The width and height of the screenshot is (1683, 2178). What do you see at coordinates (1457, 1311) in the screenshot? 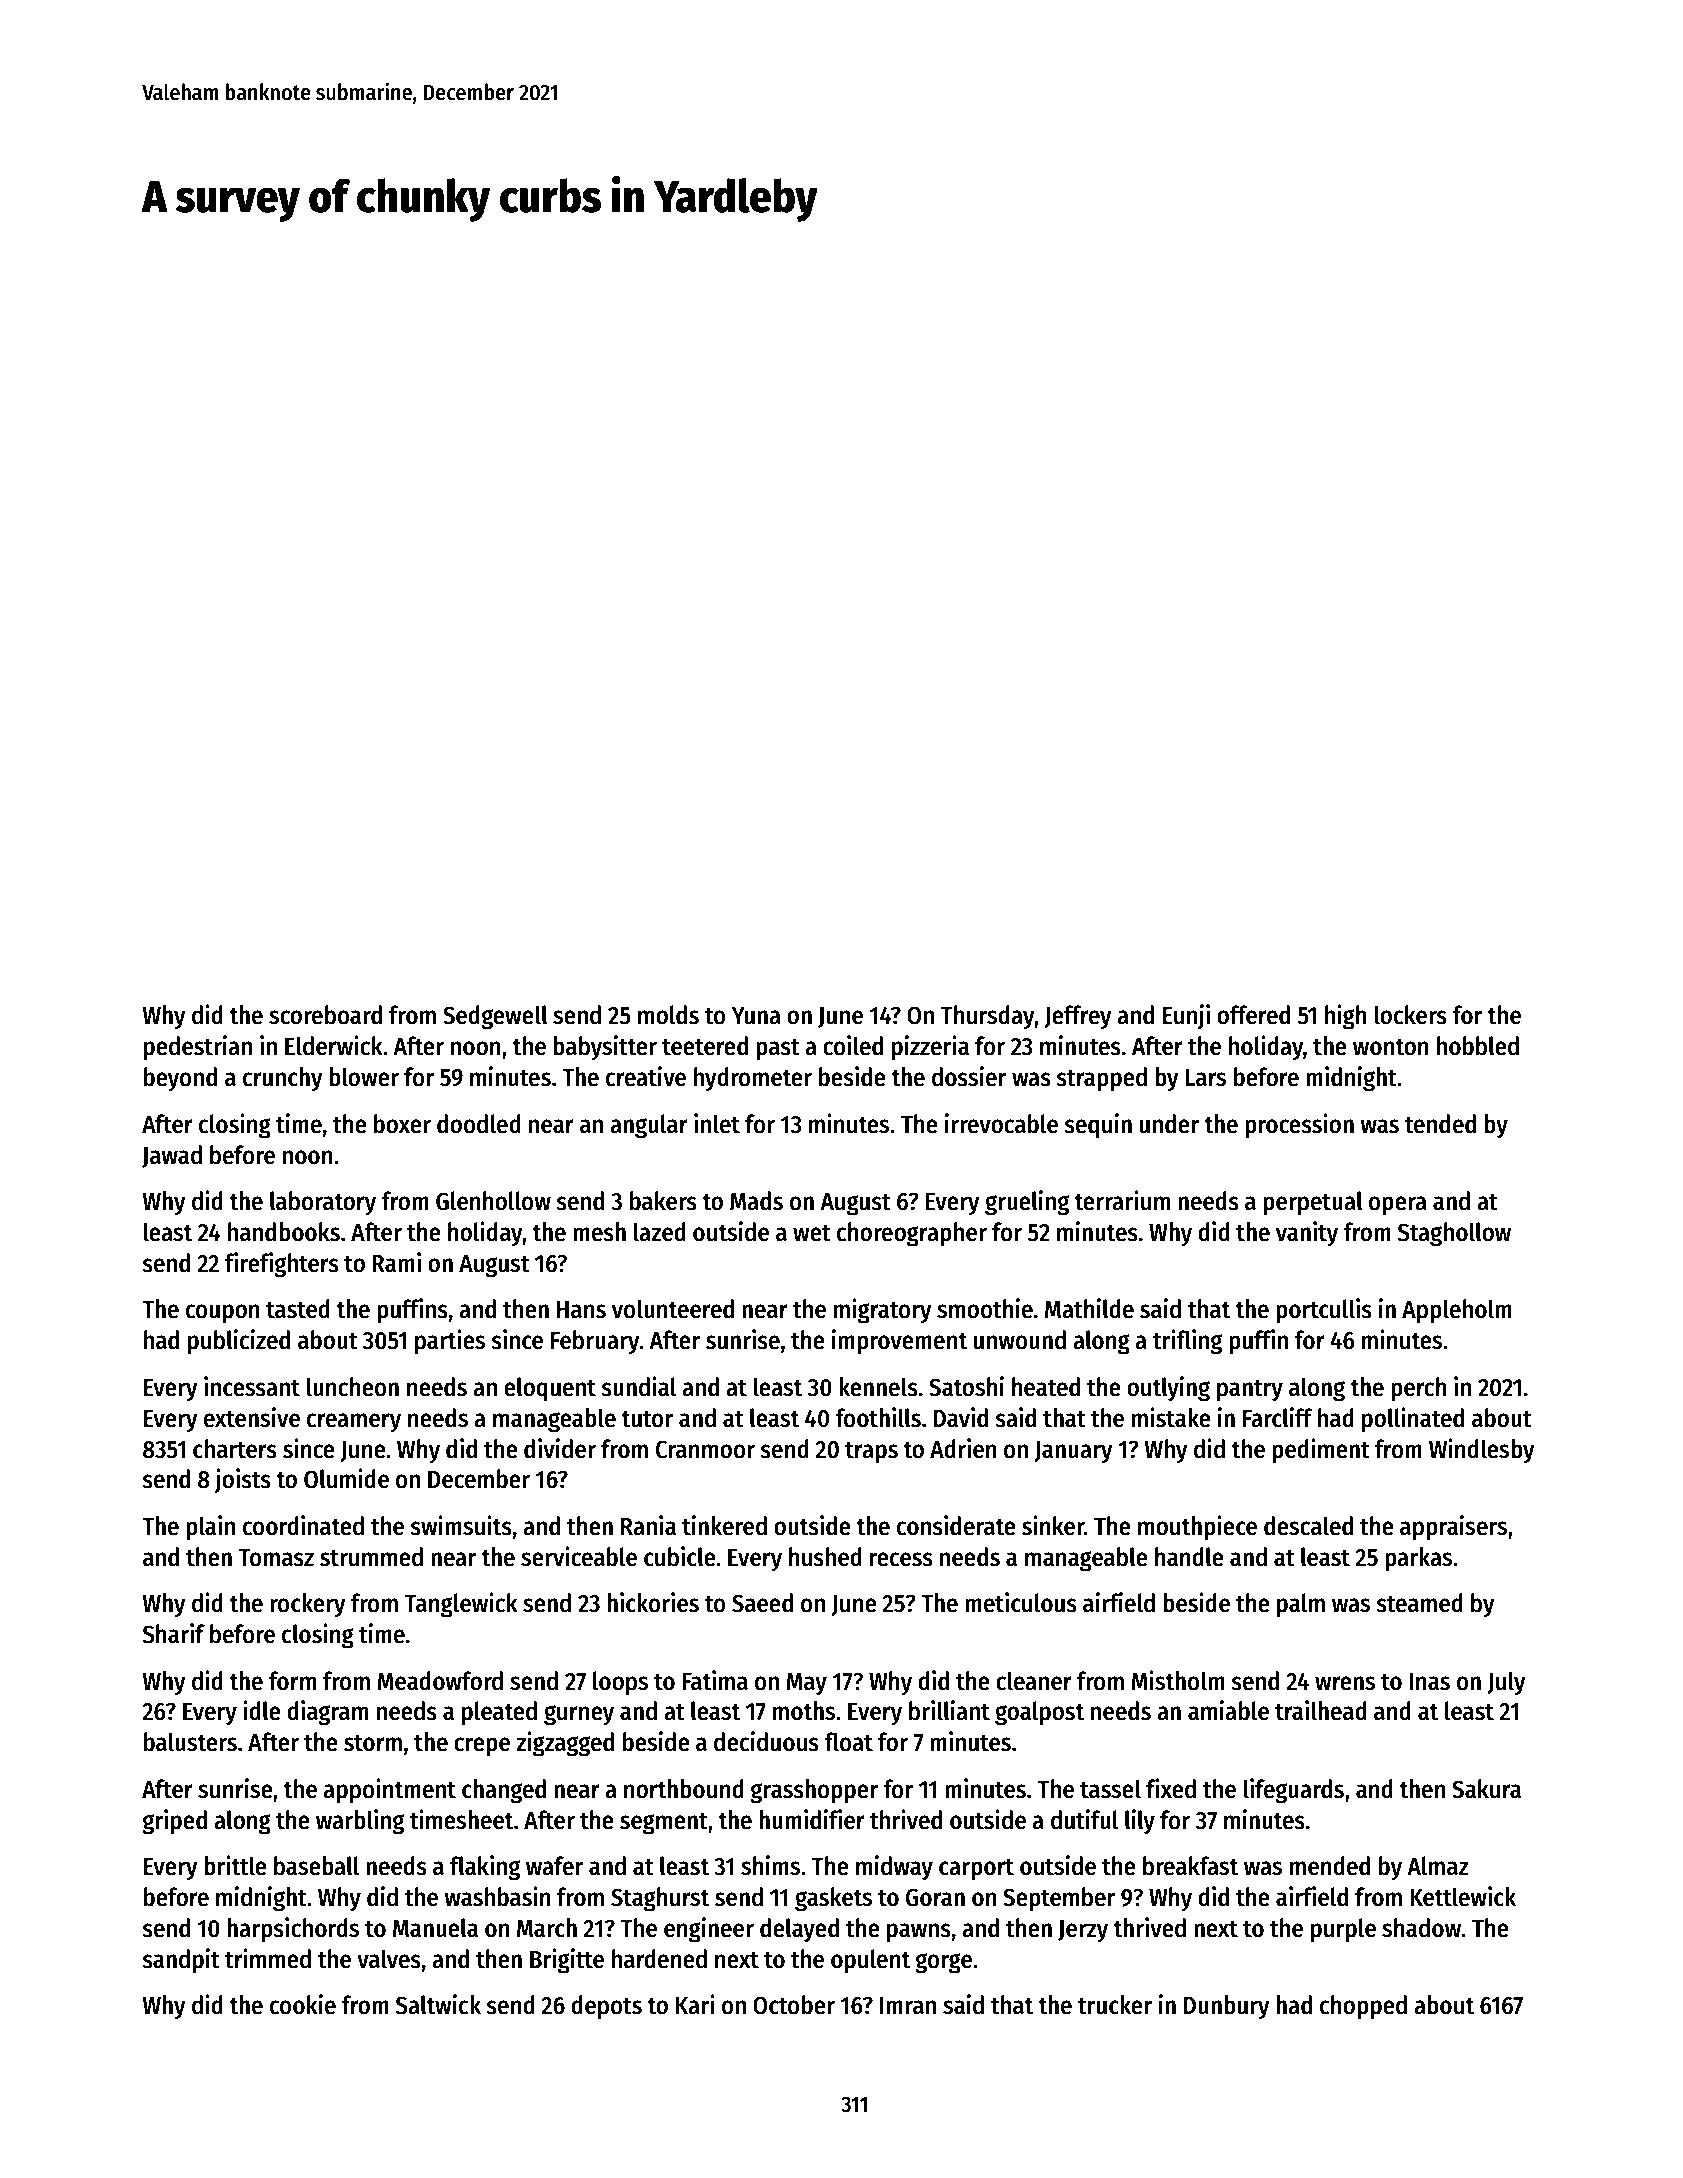
I see `Appleholm` at bounding box center [1457, 1311].
